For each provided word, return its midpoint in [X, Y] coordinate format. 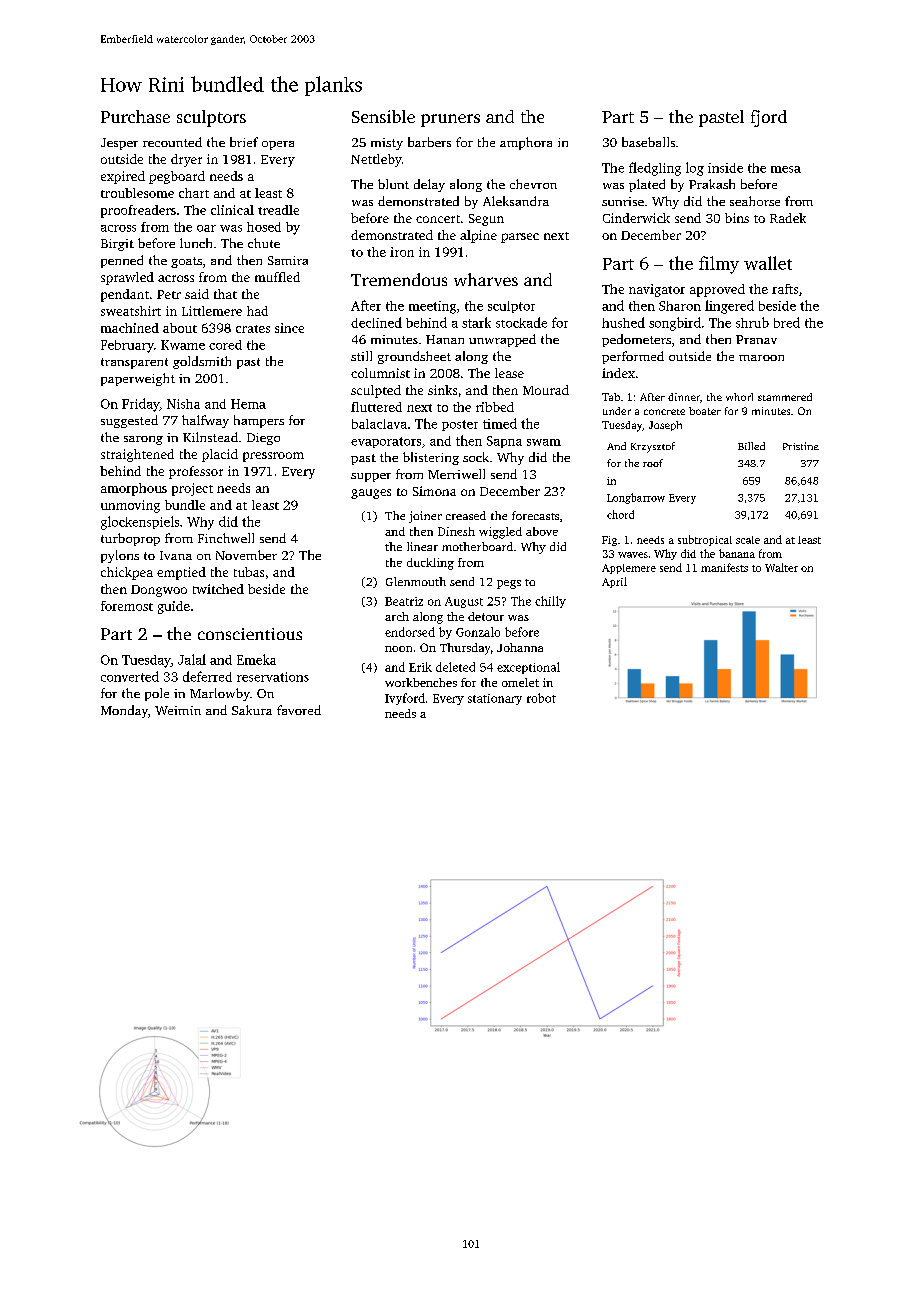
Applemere [629, 569]
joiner [425, 517]
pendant [125, 295]
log [695, 169]
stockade [521, 322]
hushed [623, 322]
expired [123, 177]
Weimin [178, 710]
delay [429, 185]
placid [220, 455]
